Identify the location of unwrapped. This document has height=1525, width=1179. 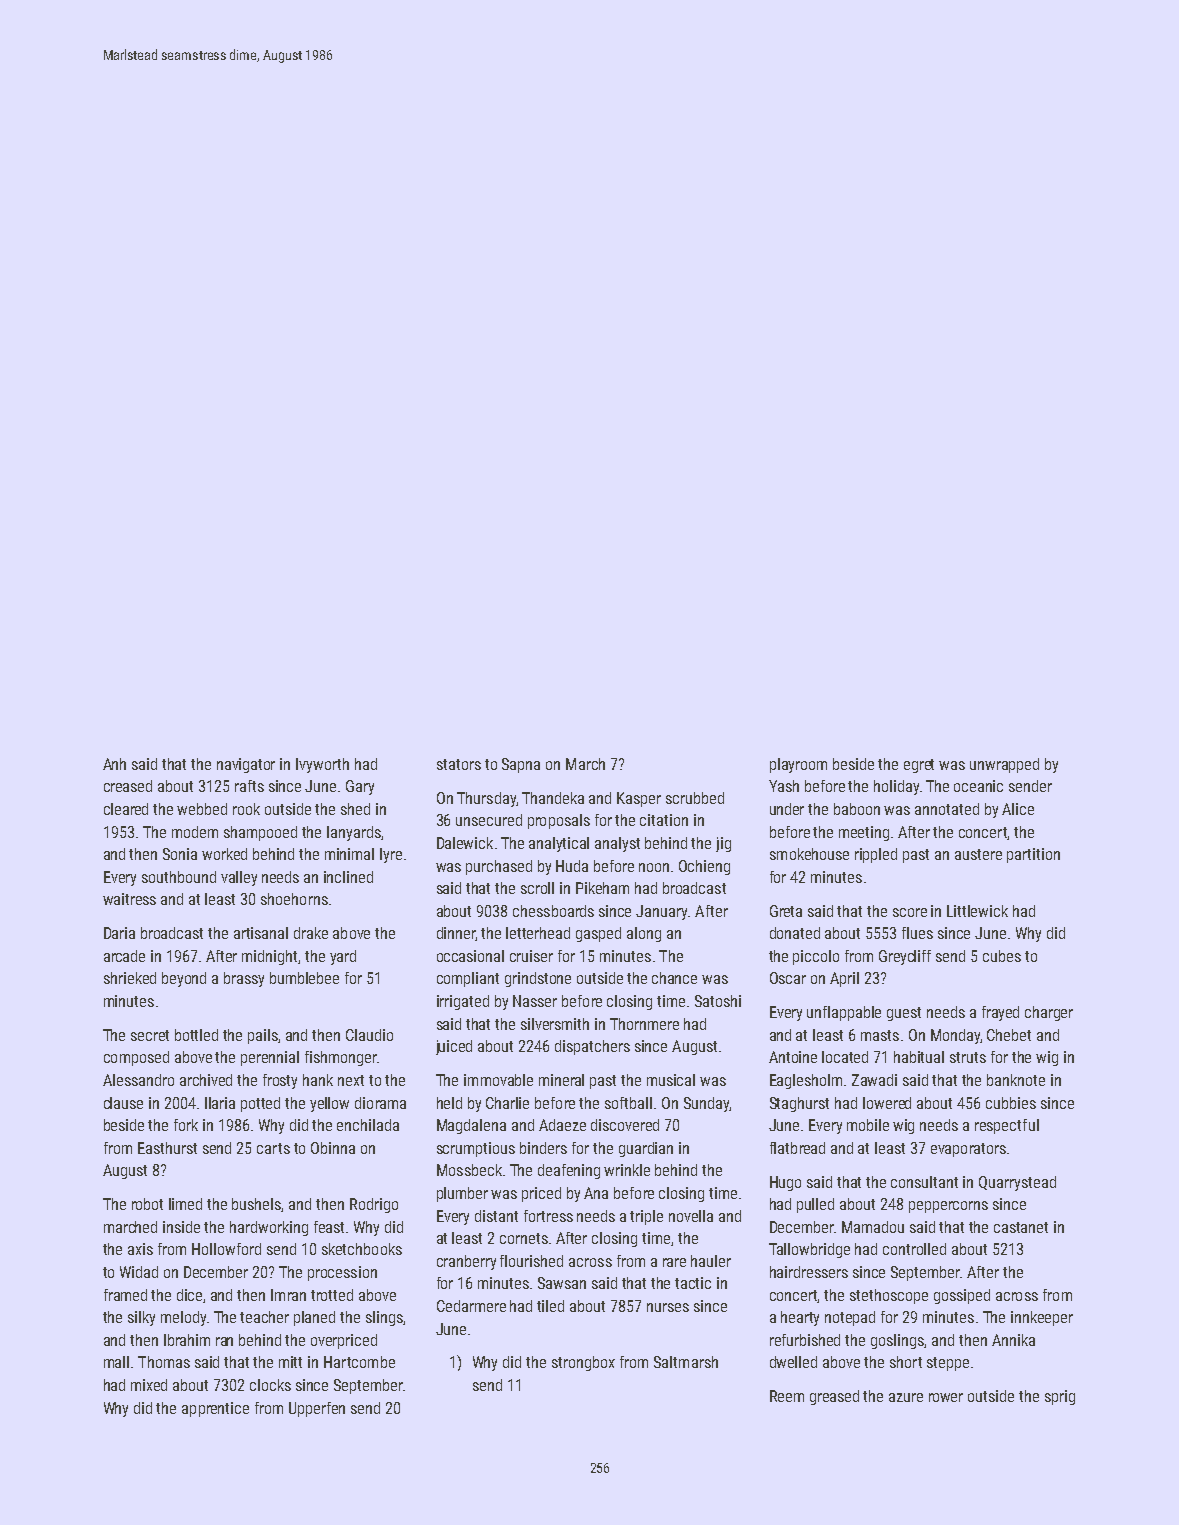
(1004, 765).
